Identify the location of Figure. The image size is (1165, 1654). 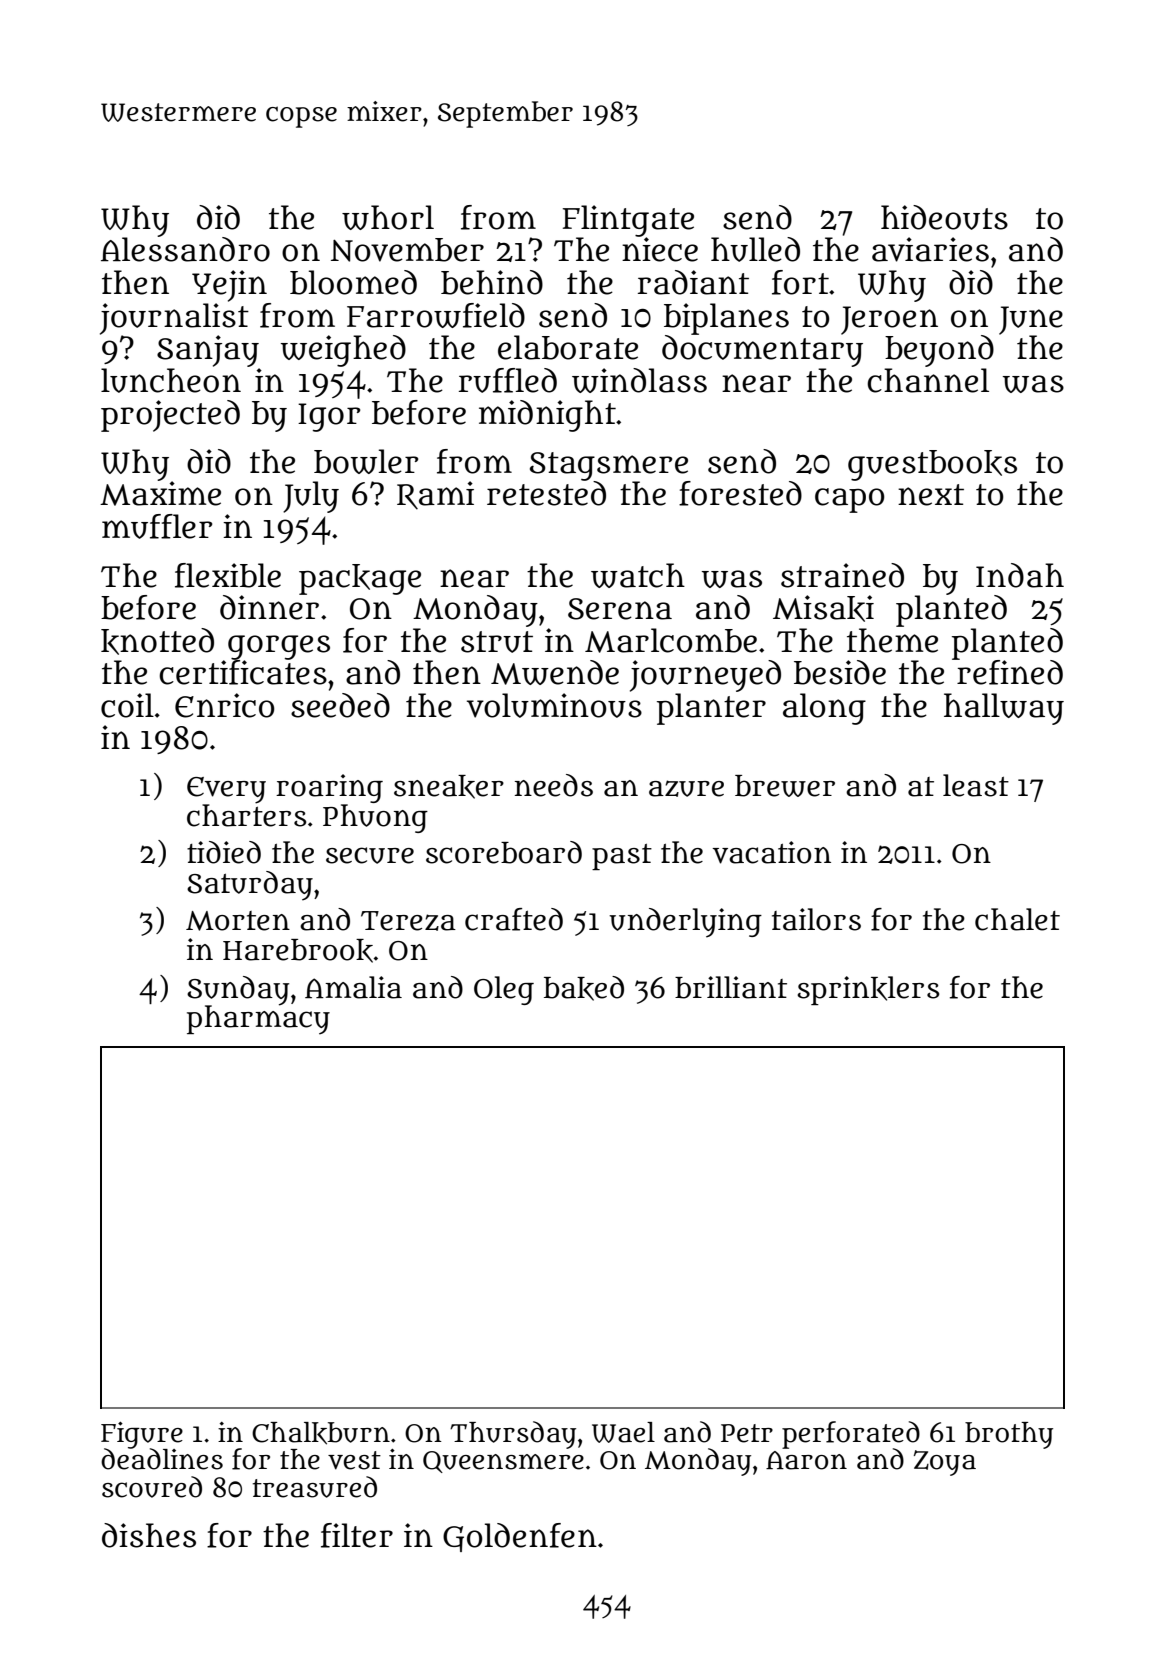
(142, 1435).
